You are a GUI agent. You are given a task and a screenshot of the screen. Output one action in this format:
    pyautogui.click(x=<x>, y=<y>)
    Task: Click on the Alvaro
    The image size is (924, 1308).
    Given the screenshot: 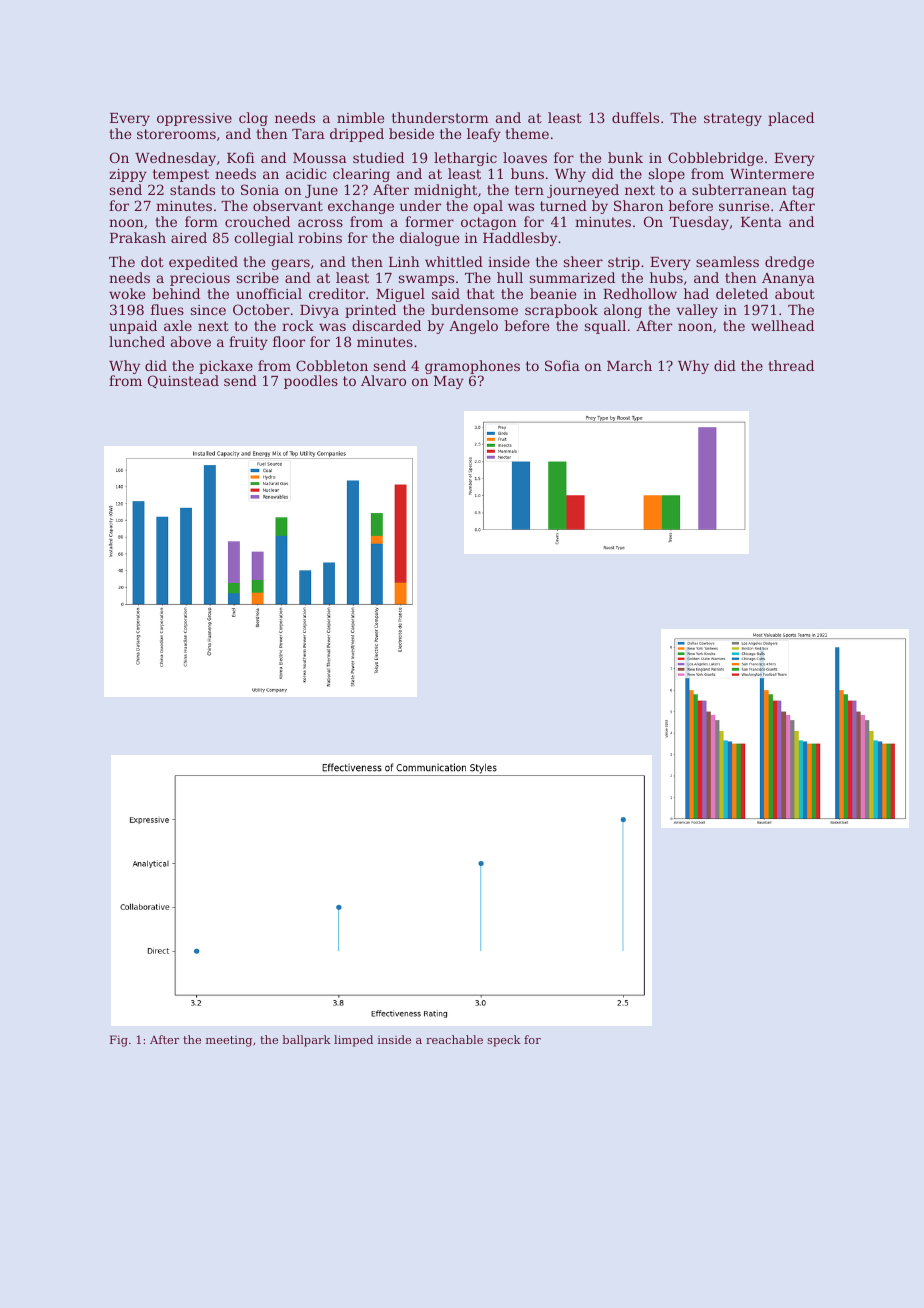 What is the action you would take?
    pyautogui.click(x=383, y=380)
